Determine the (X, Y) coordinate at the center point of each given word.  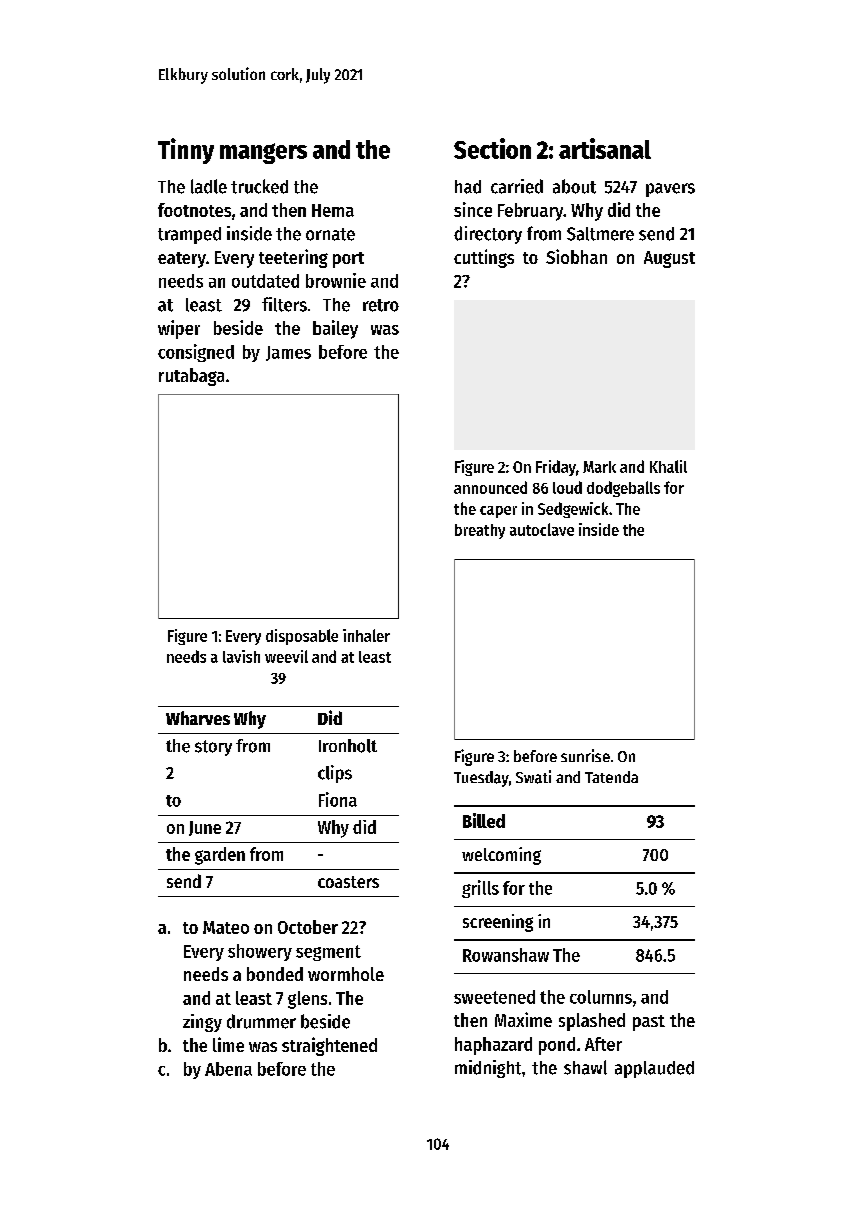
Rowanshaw (506, 955)
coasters (348, 882)
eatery (182, 260)
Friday (556, 468)
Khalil (668, 466)
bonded (275, 974)
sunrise (585, 755)
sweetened (494, 997)
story (213, 748)
